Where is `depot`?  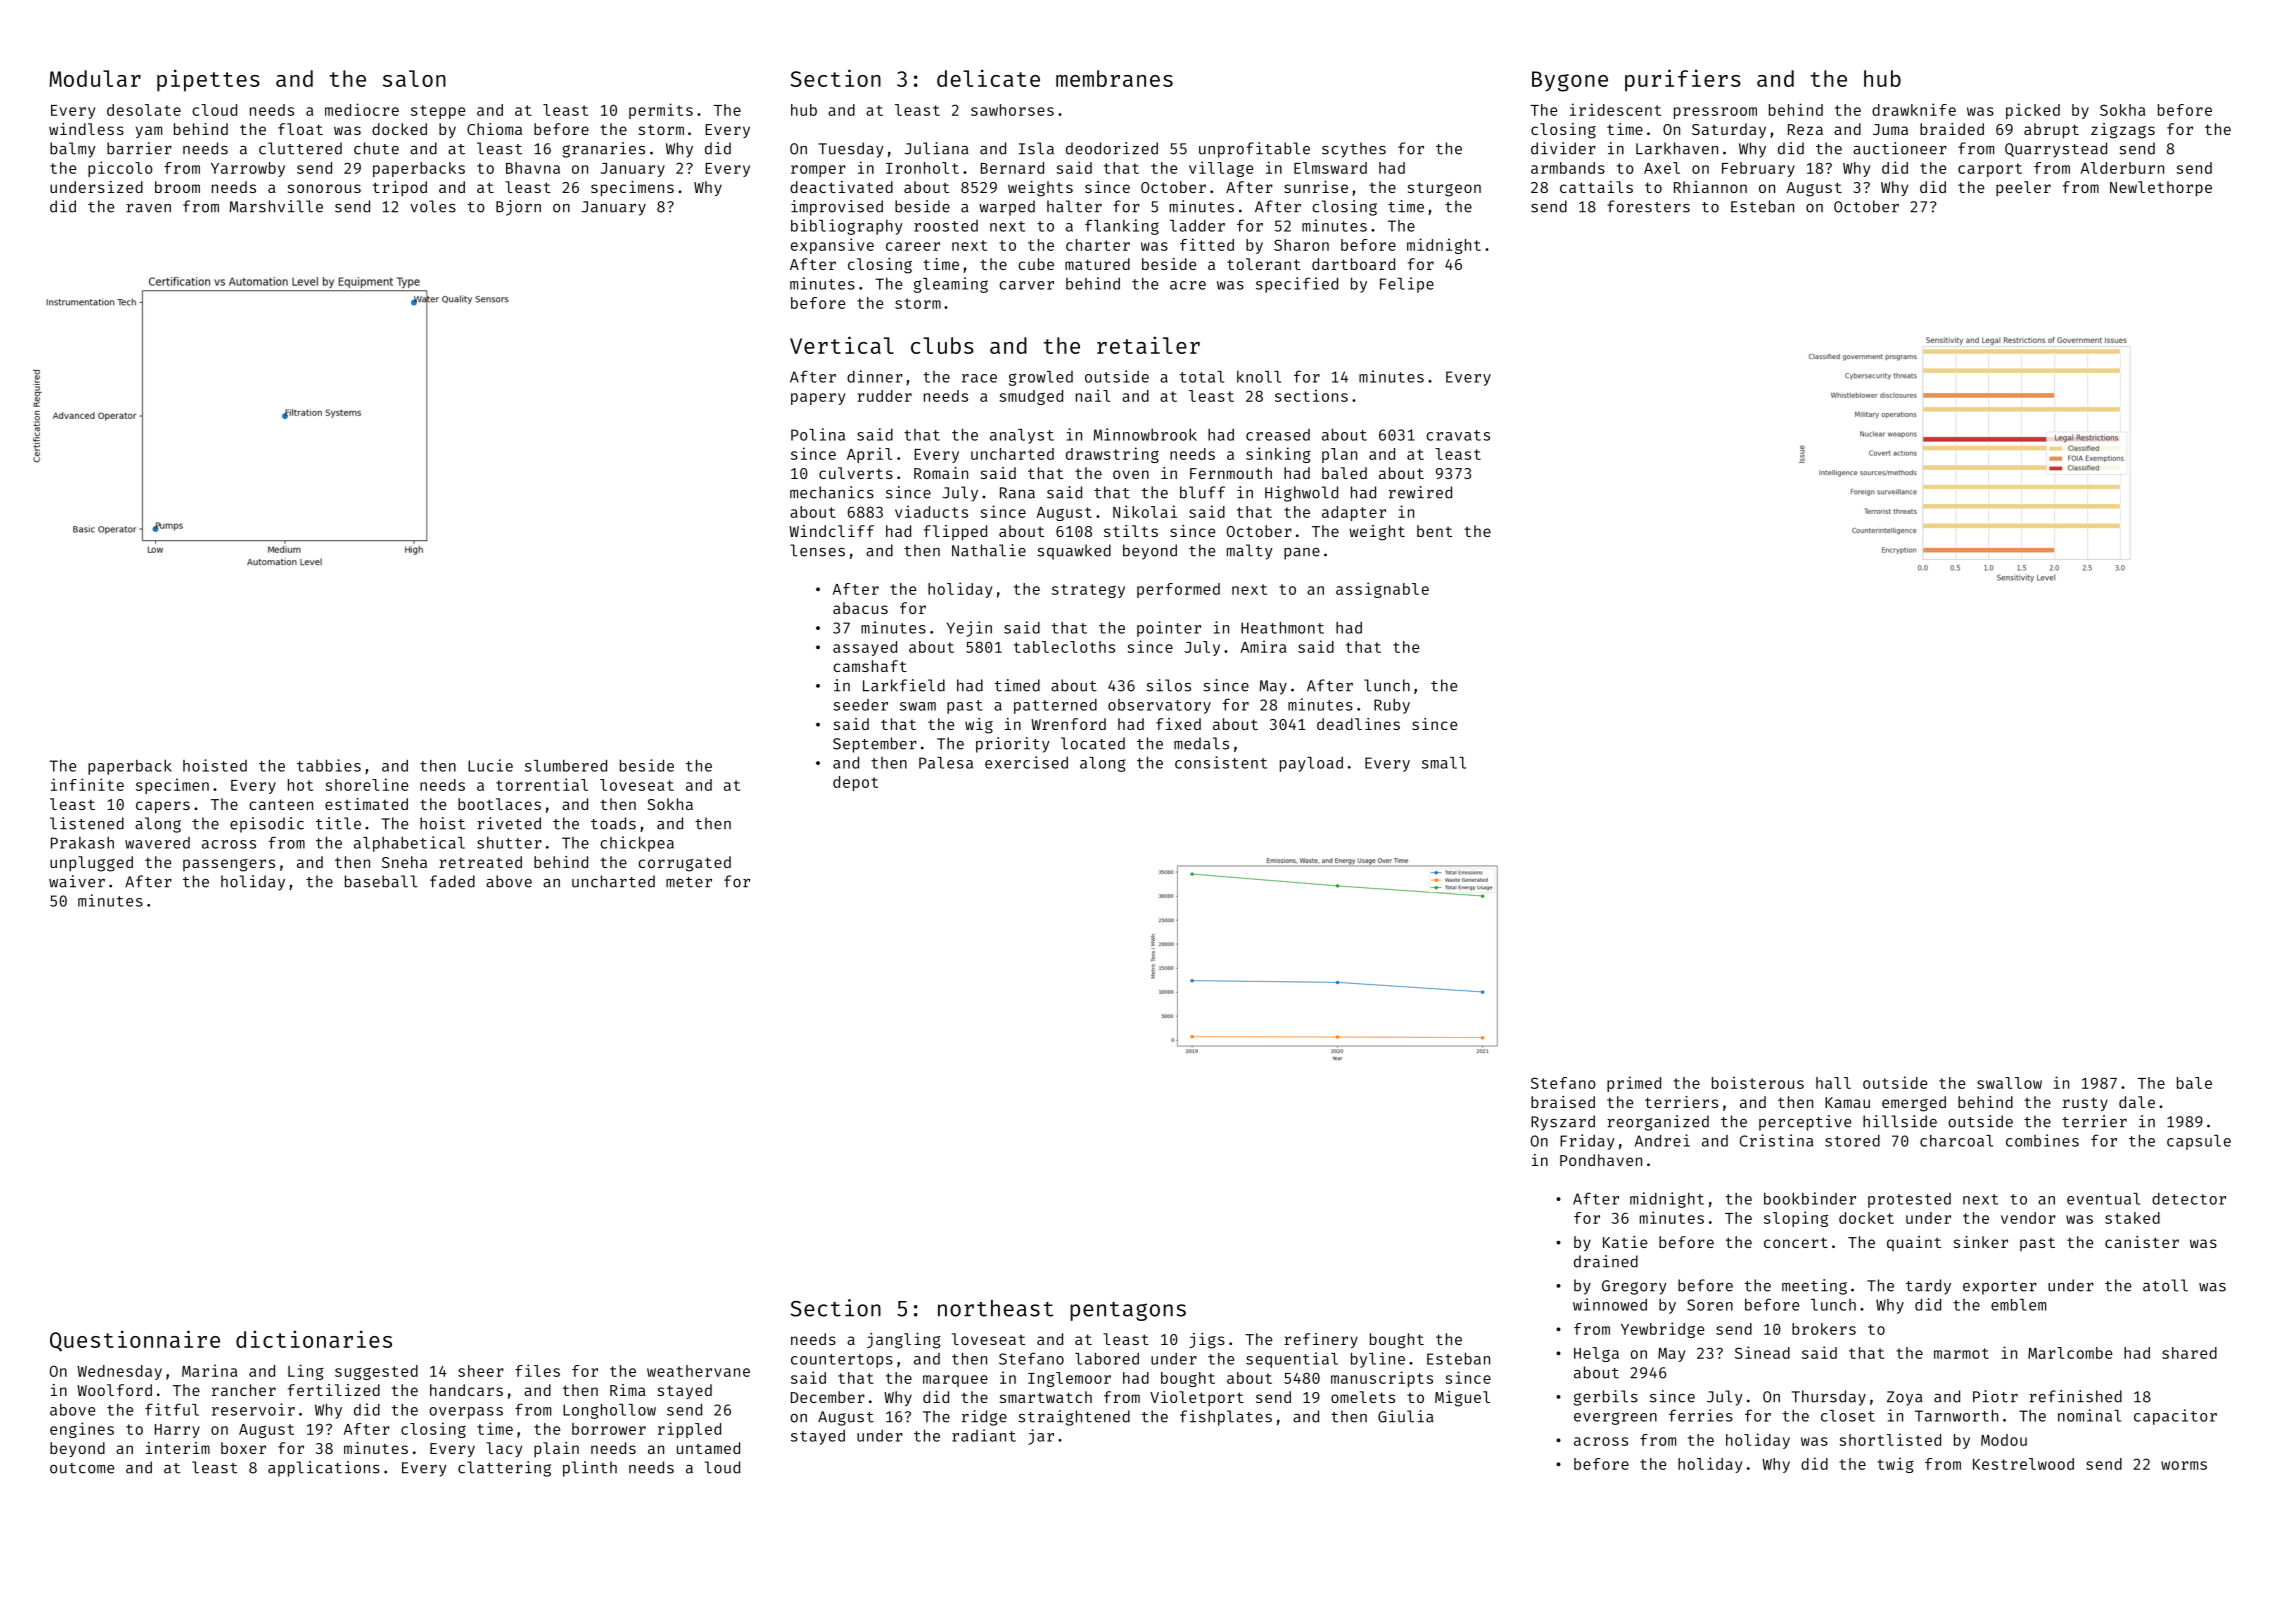 depot is located at coordinates (855, 783).
